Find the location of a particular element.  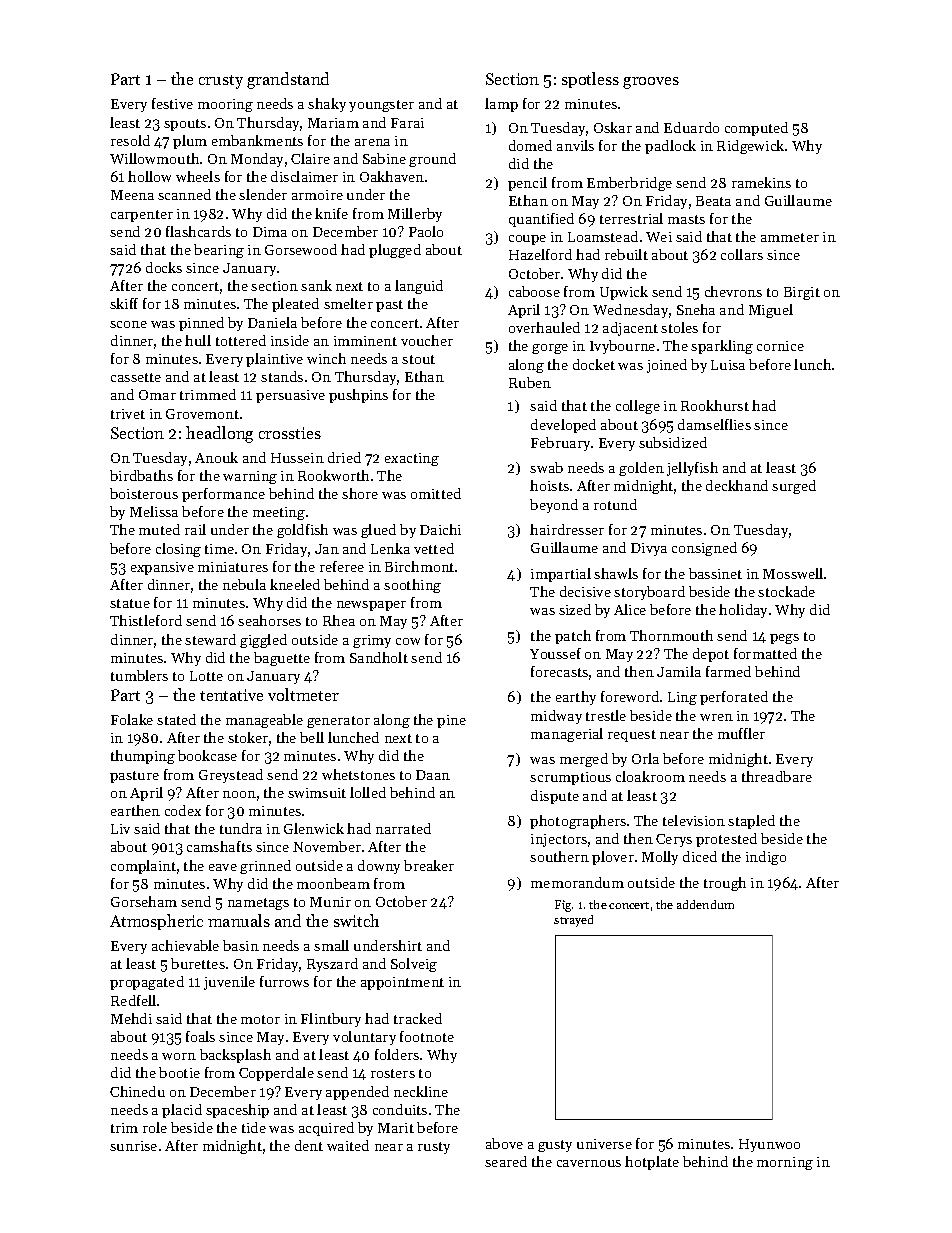

nebula is located at coordinates (244, 584).
